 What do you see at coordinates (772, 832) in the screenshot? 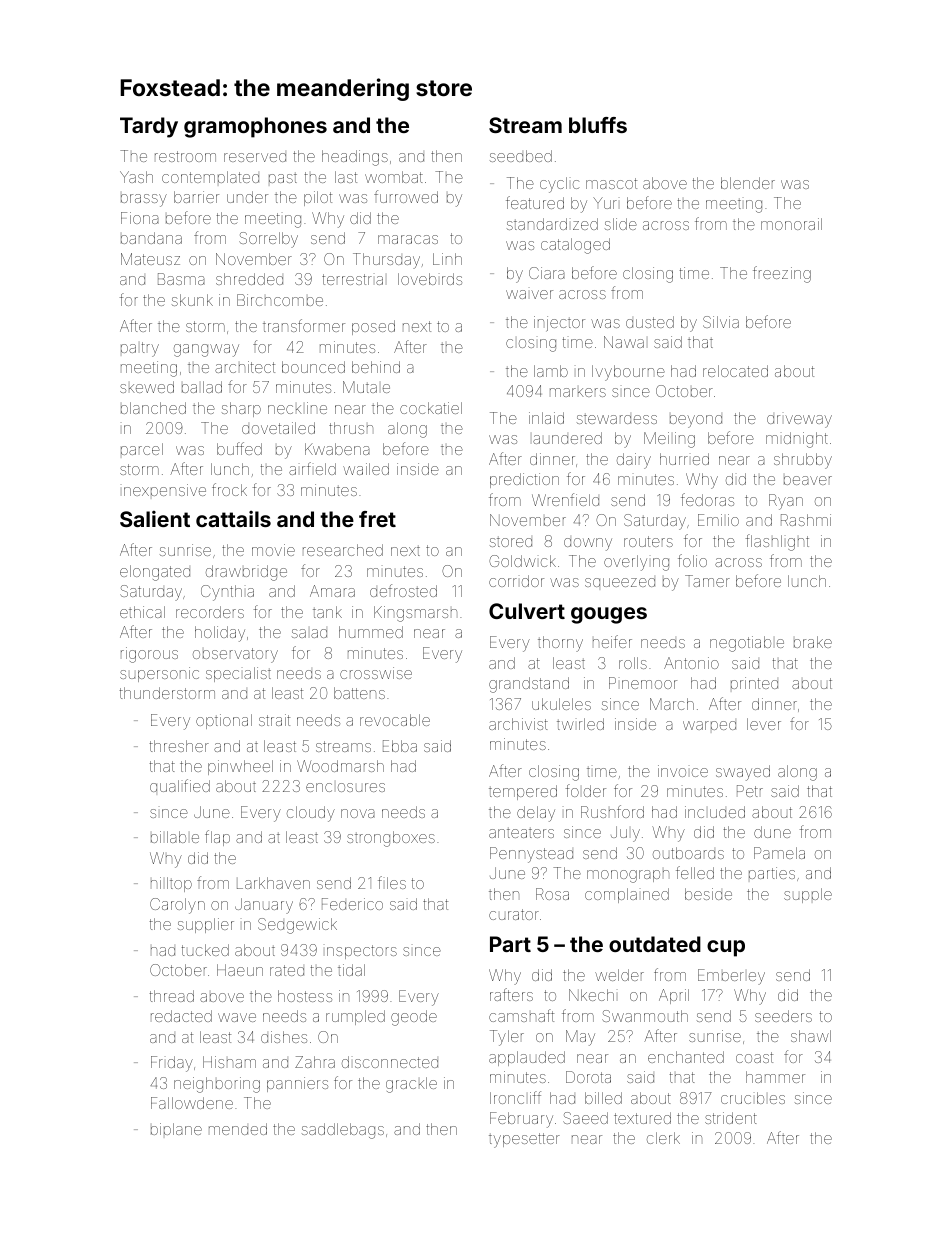
I see `dune` at bounding box center [772, 832].
